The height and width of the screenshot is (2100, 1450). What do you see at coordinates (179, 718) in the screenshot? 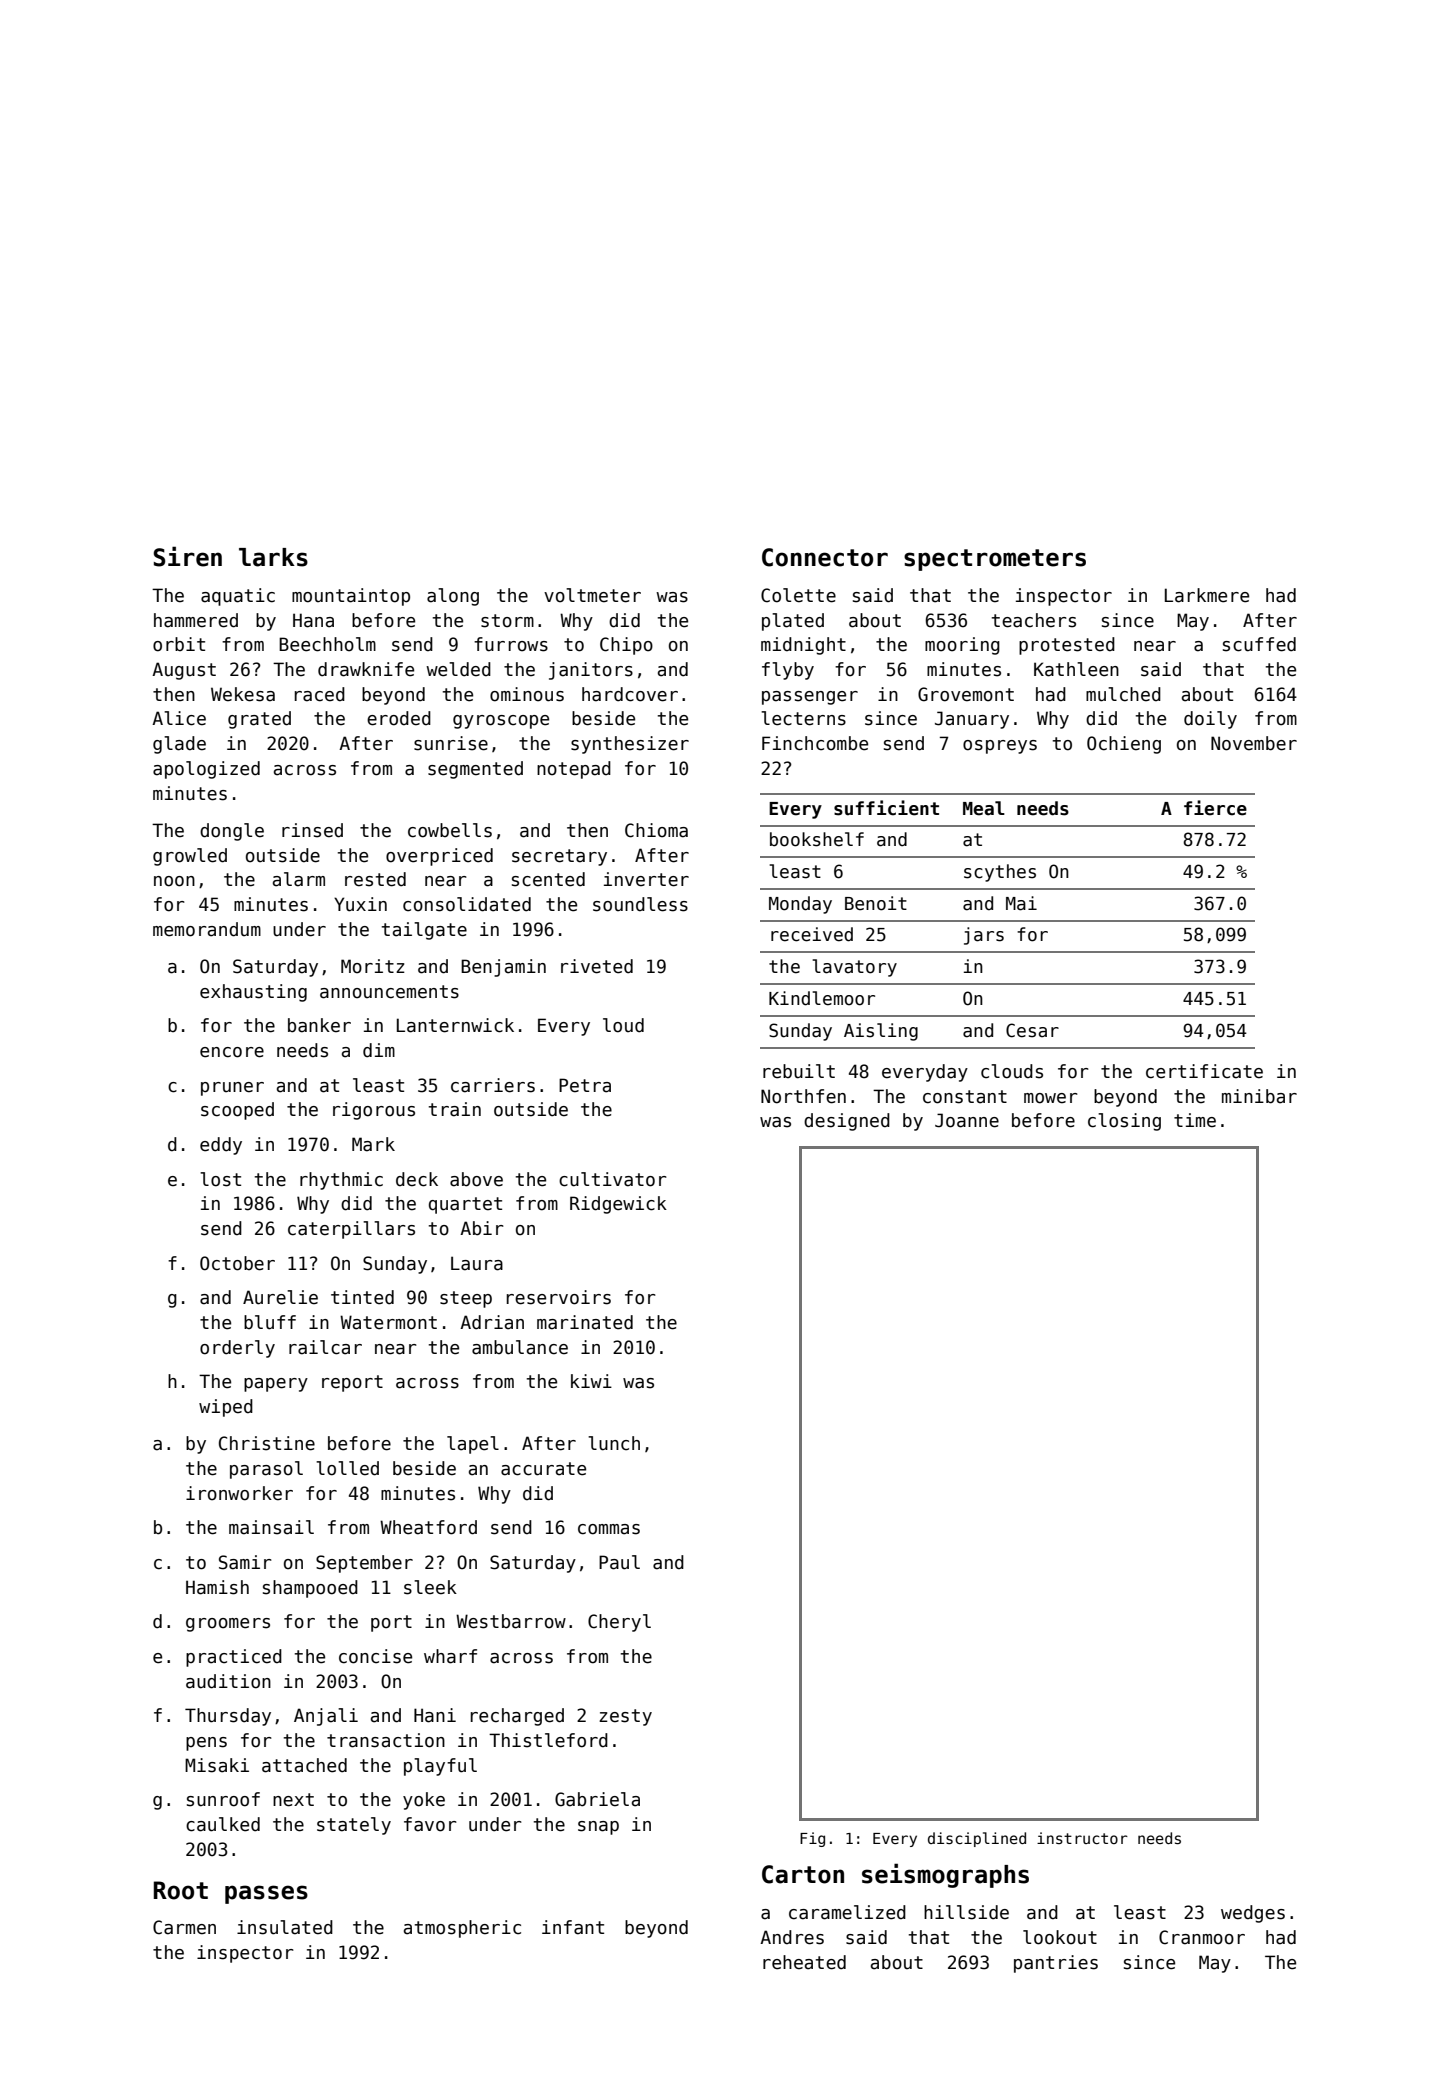
I see `Alice` at bounding box center [179, 718].
